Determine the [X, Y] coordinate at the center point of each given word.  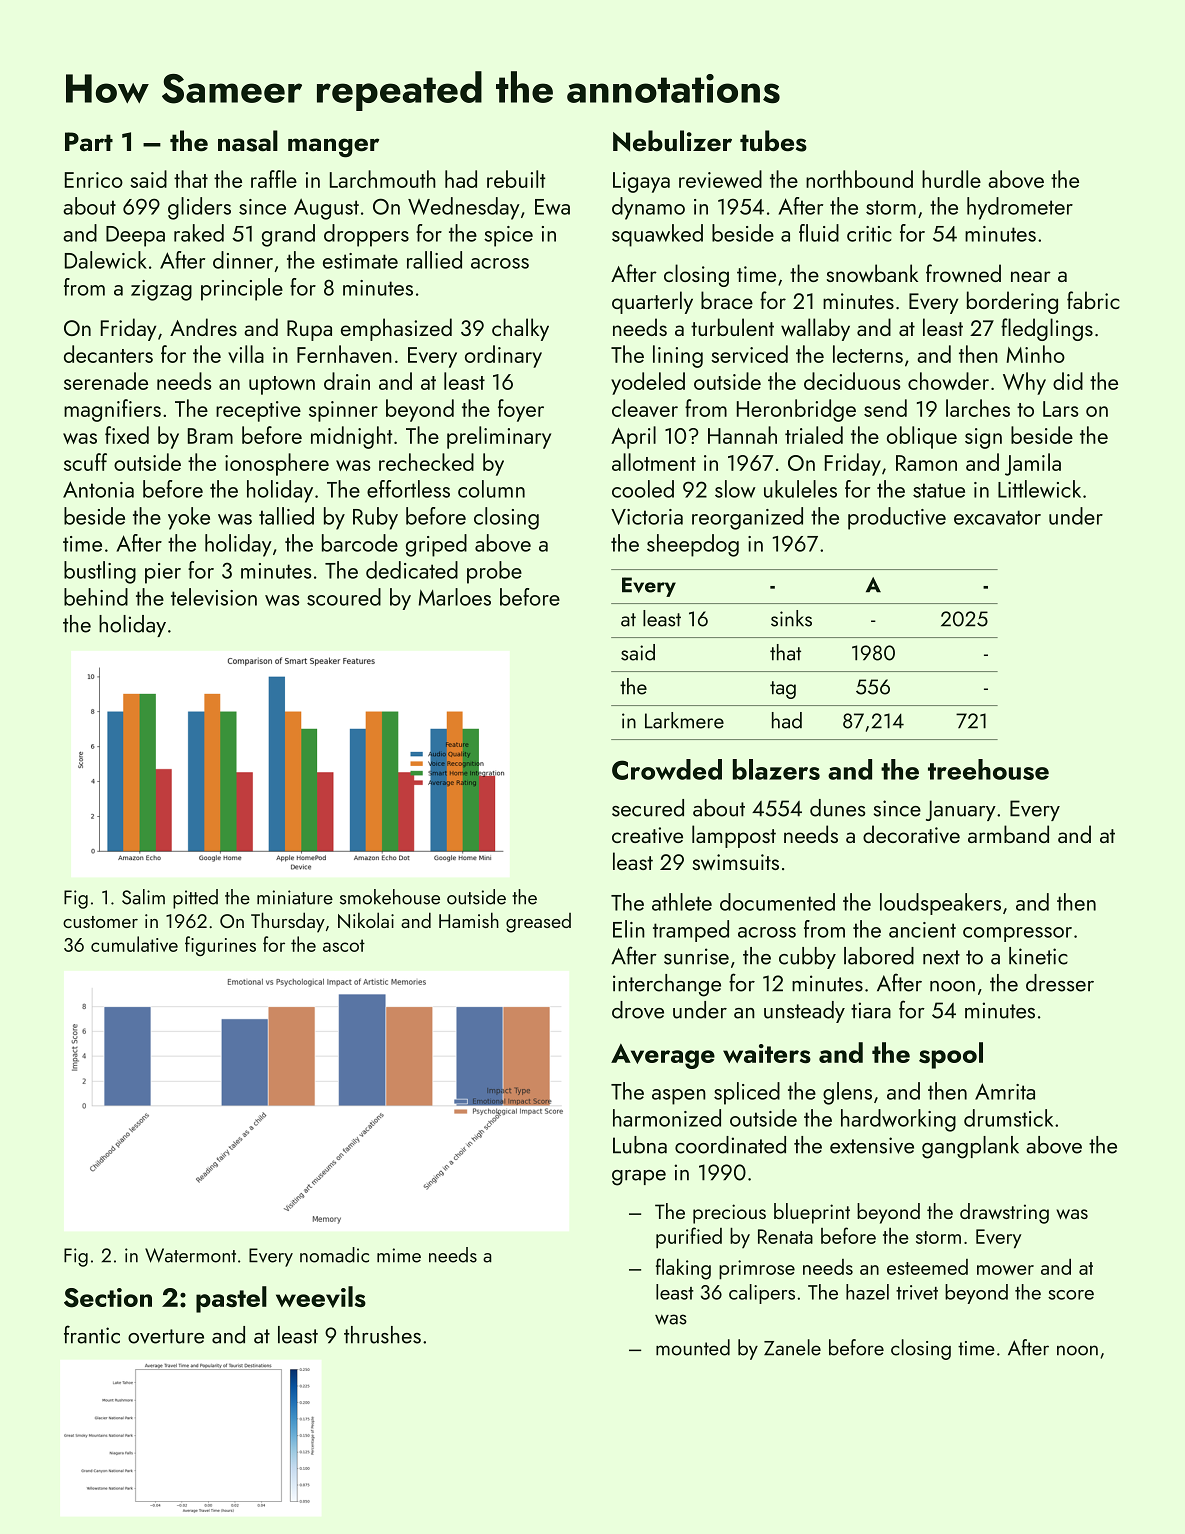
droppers [366, 235]
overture [166, 1336]
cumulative [134, 944]
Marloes [455, 597]
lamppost [734, 836]
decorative [911, 834]
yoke [189, 518]
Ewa [552, 207]
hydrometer [1020, 208]
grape [639, 1178]
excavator [997, 517]
